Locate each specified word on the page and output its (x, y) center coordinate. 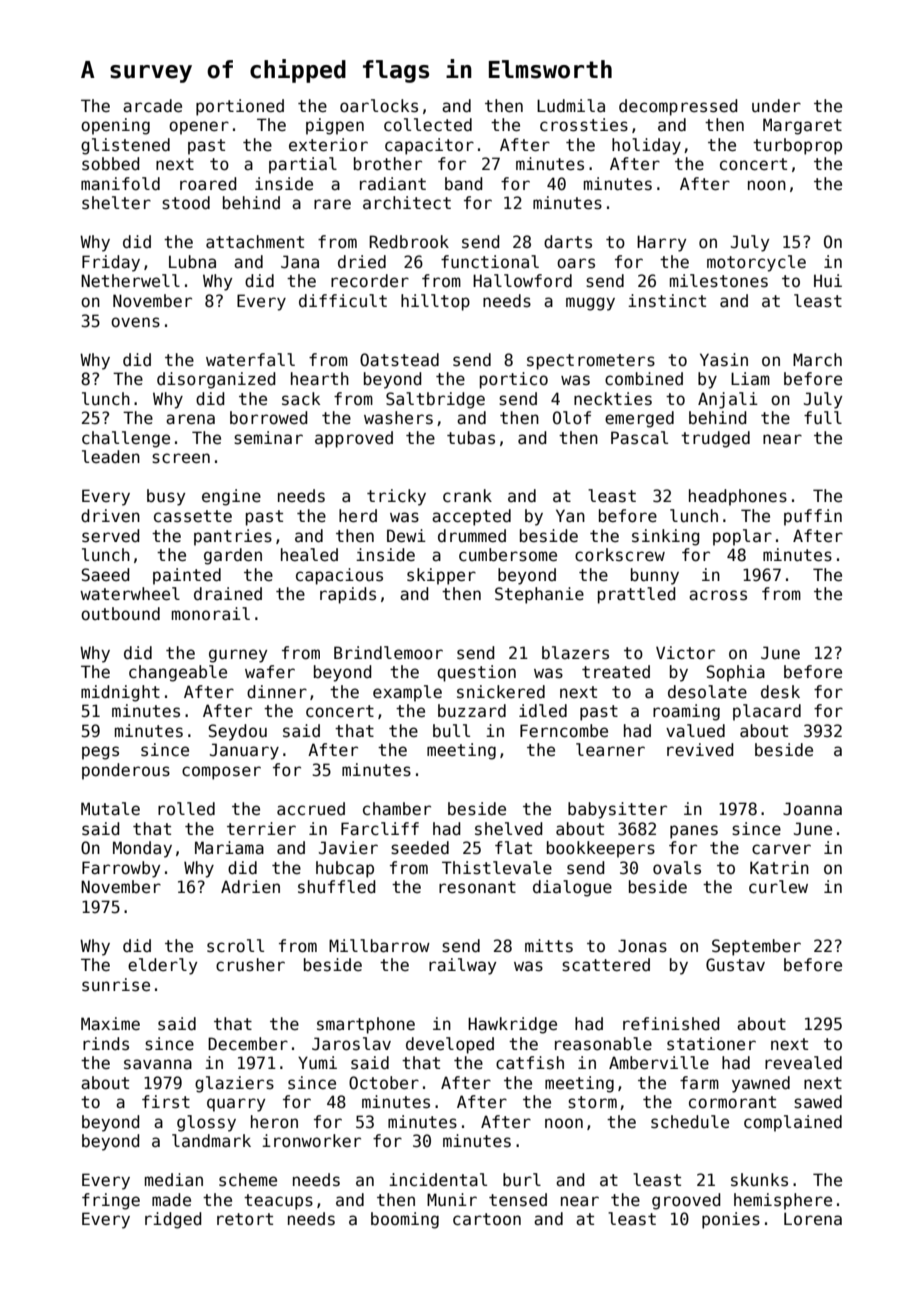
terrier (261, 829)
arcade (152, 106)
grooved (686, 1201)
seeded (420, 848)
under (776, 106)
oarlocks (379, 106)
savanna (158, 1064)
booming (405, 1220)
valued (695, 731)
